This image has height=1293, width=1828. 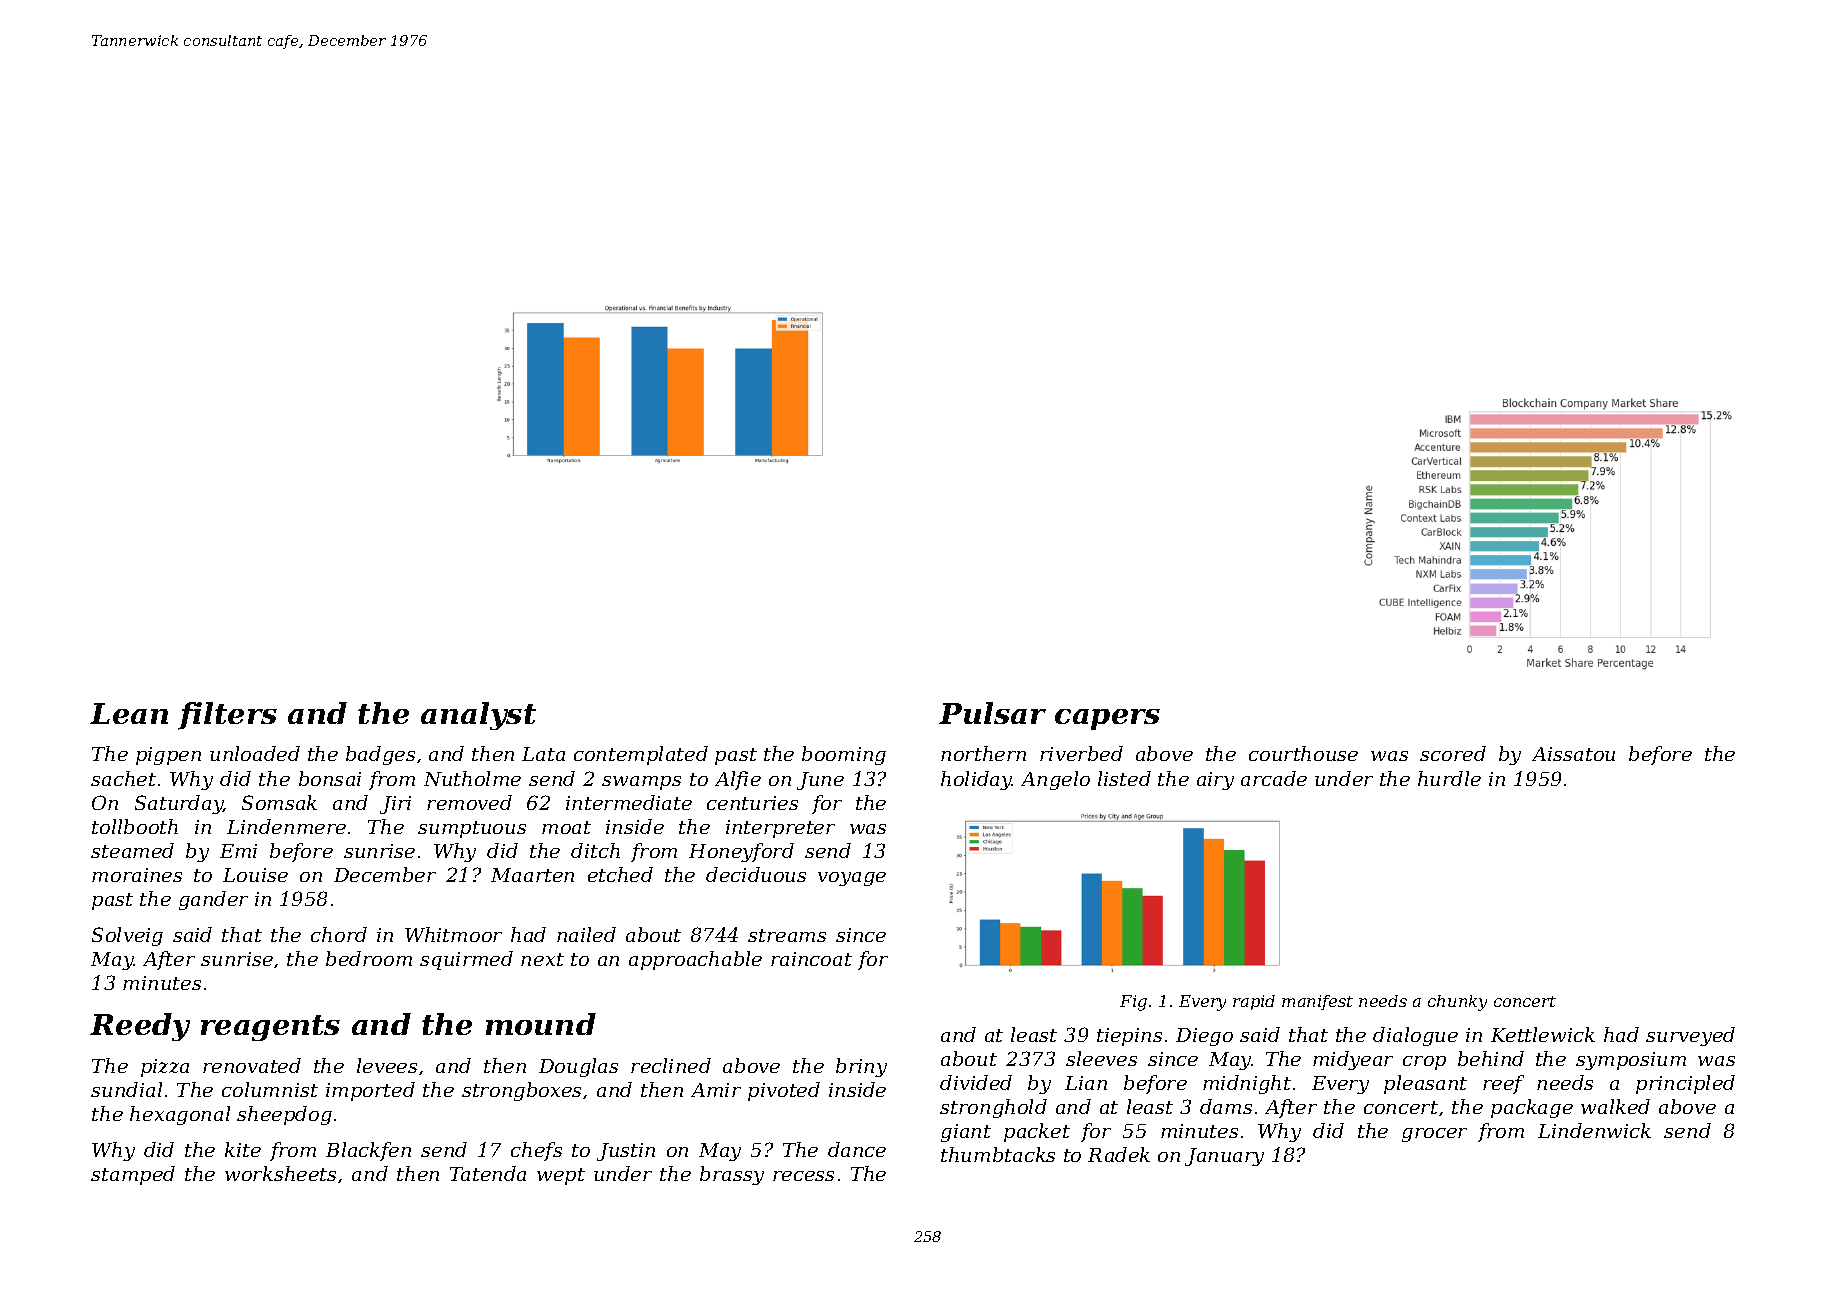 What do you see at coordinates (1434, 1135) in the image?
I see `grocer` at bounding box center [1434, 1135].
